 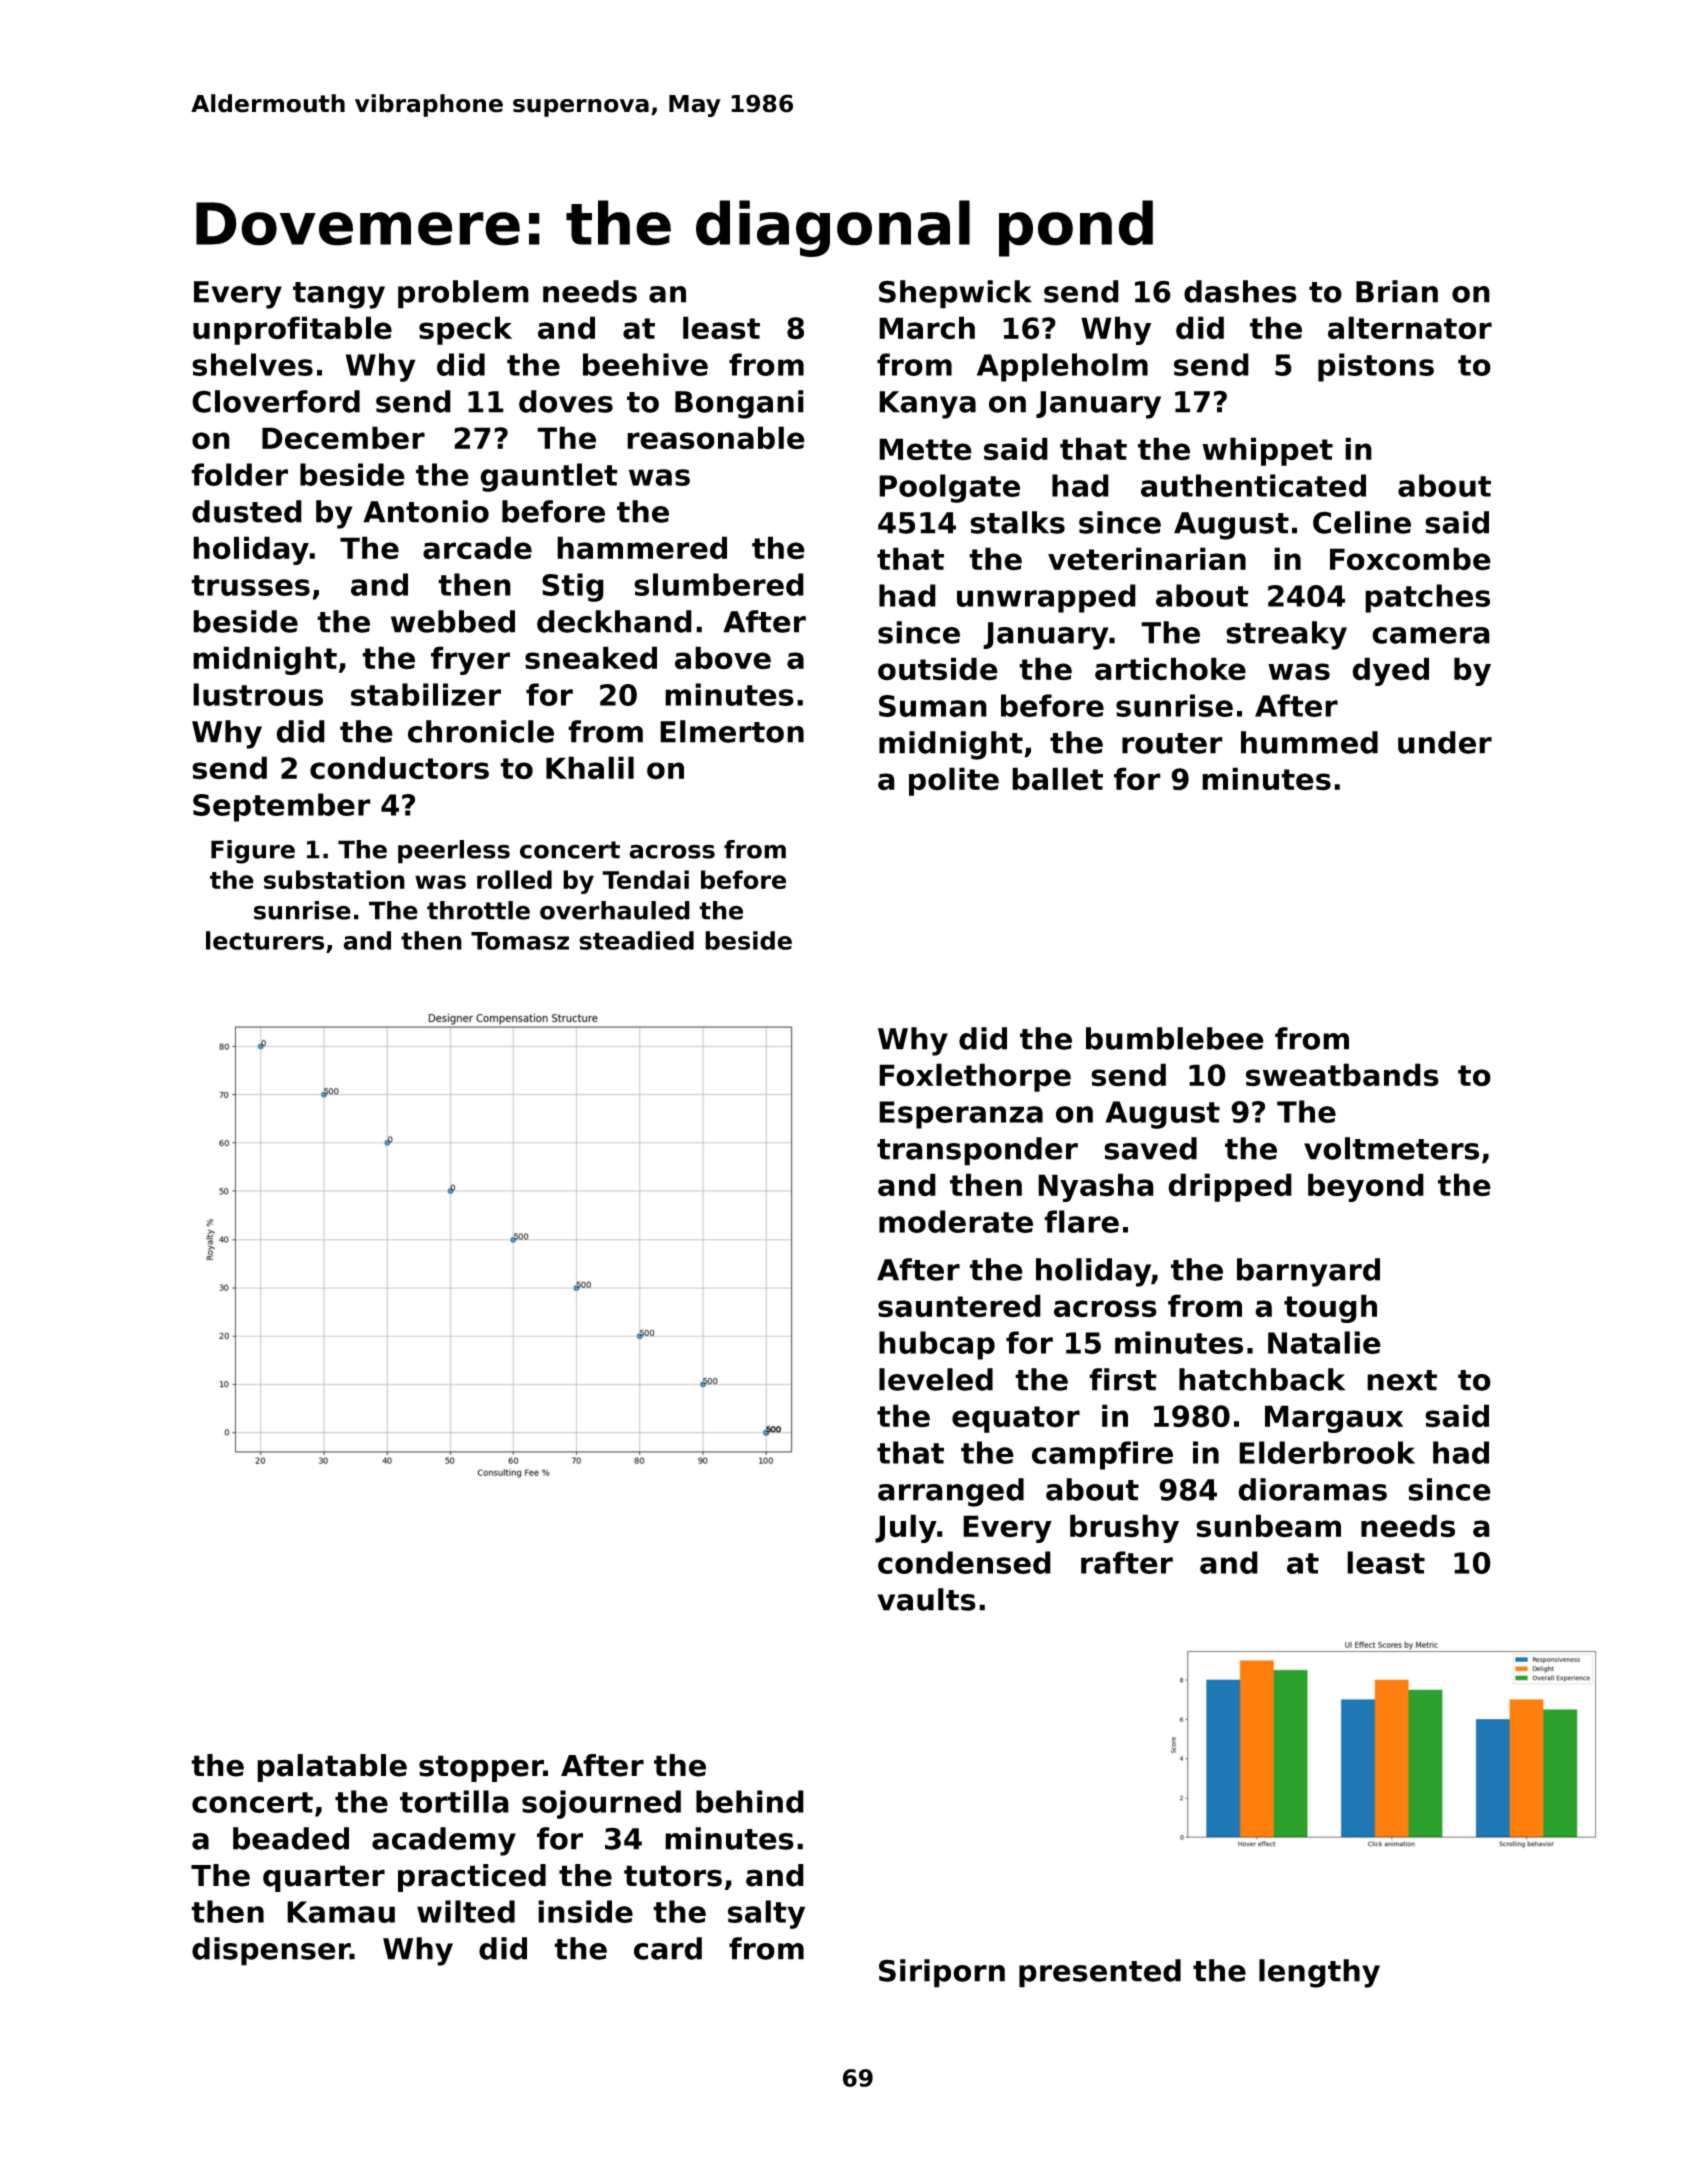 What do you see at coordinates (739, 404) in the screenshot?
I see `Bongani` at bounding box center [739, 404].
